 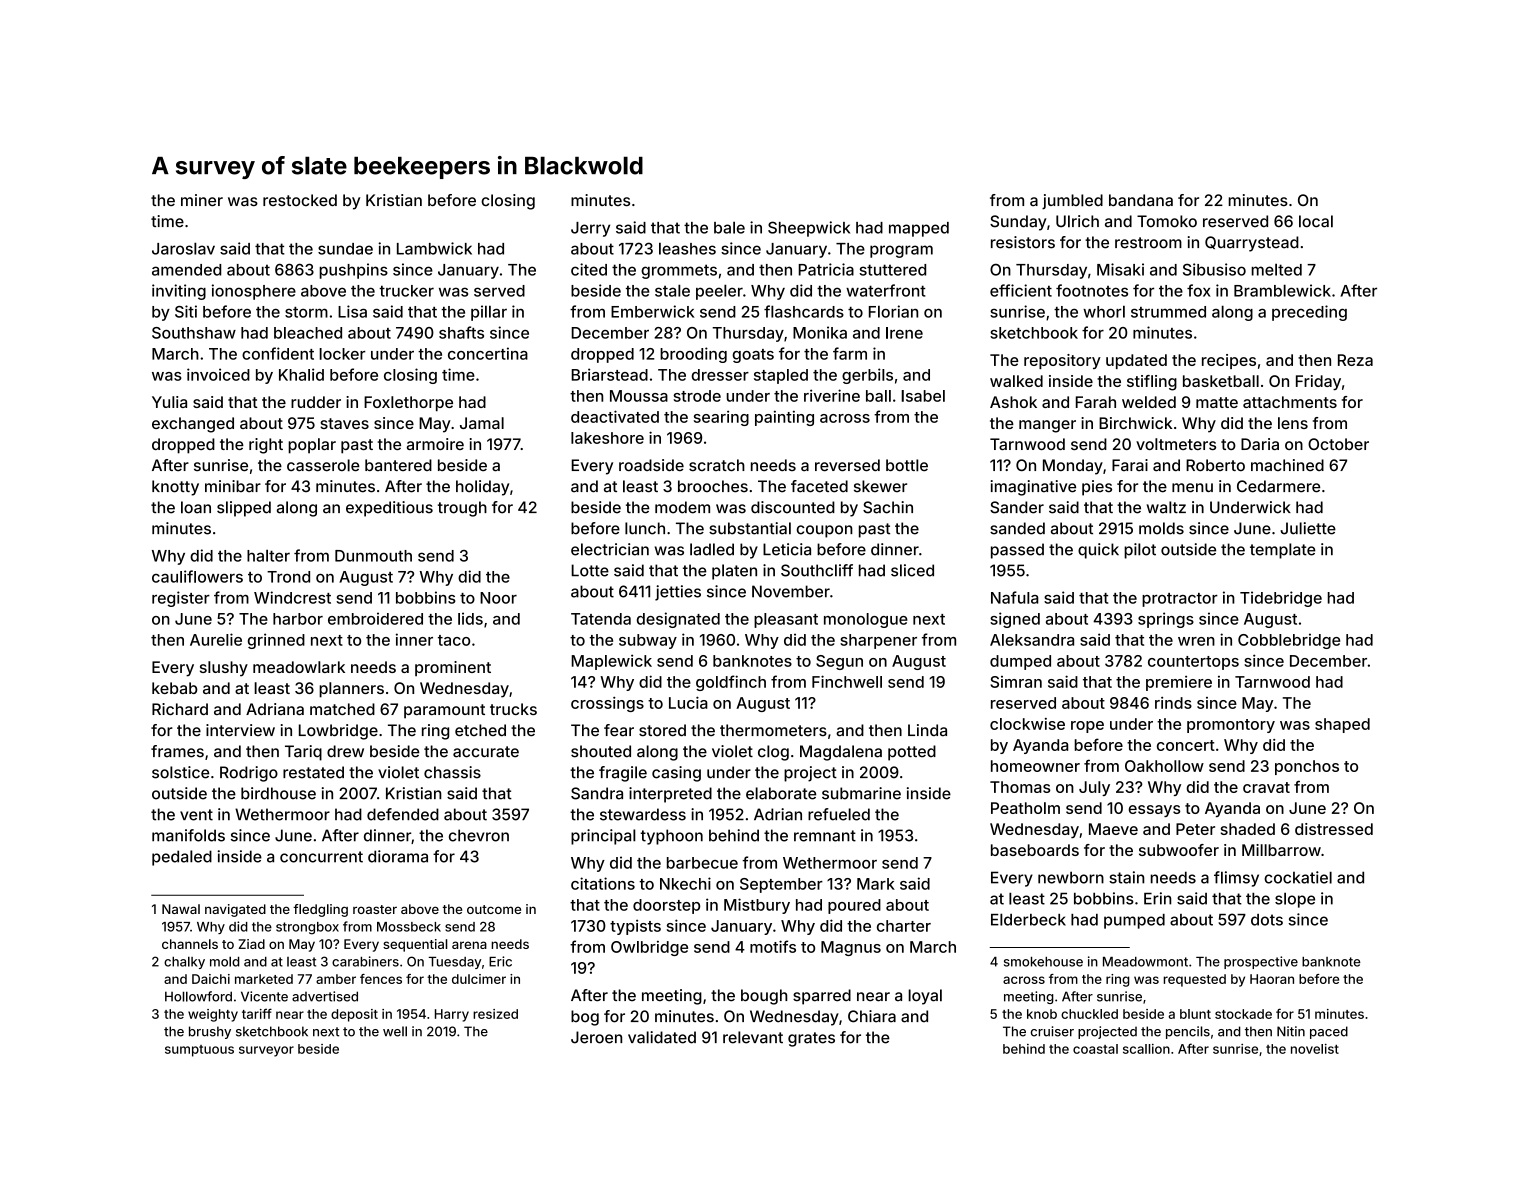 I want to click on September, so click(x=781, y=885).
